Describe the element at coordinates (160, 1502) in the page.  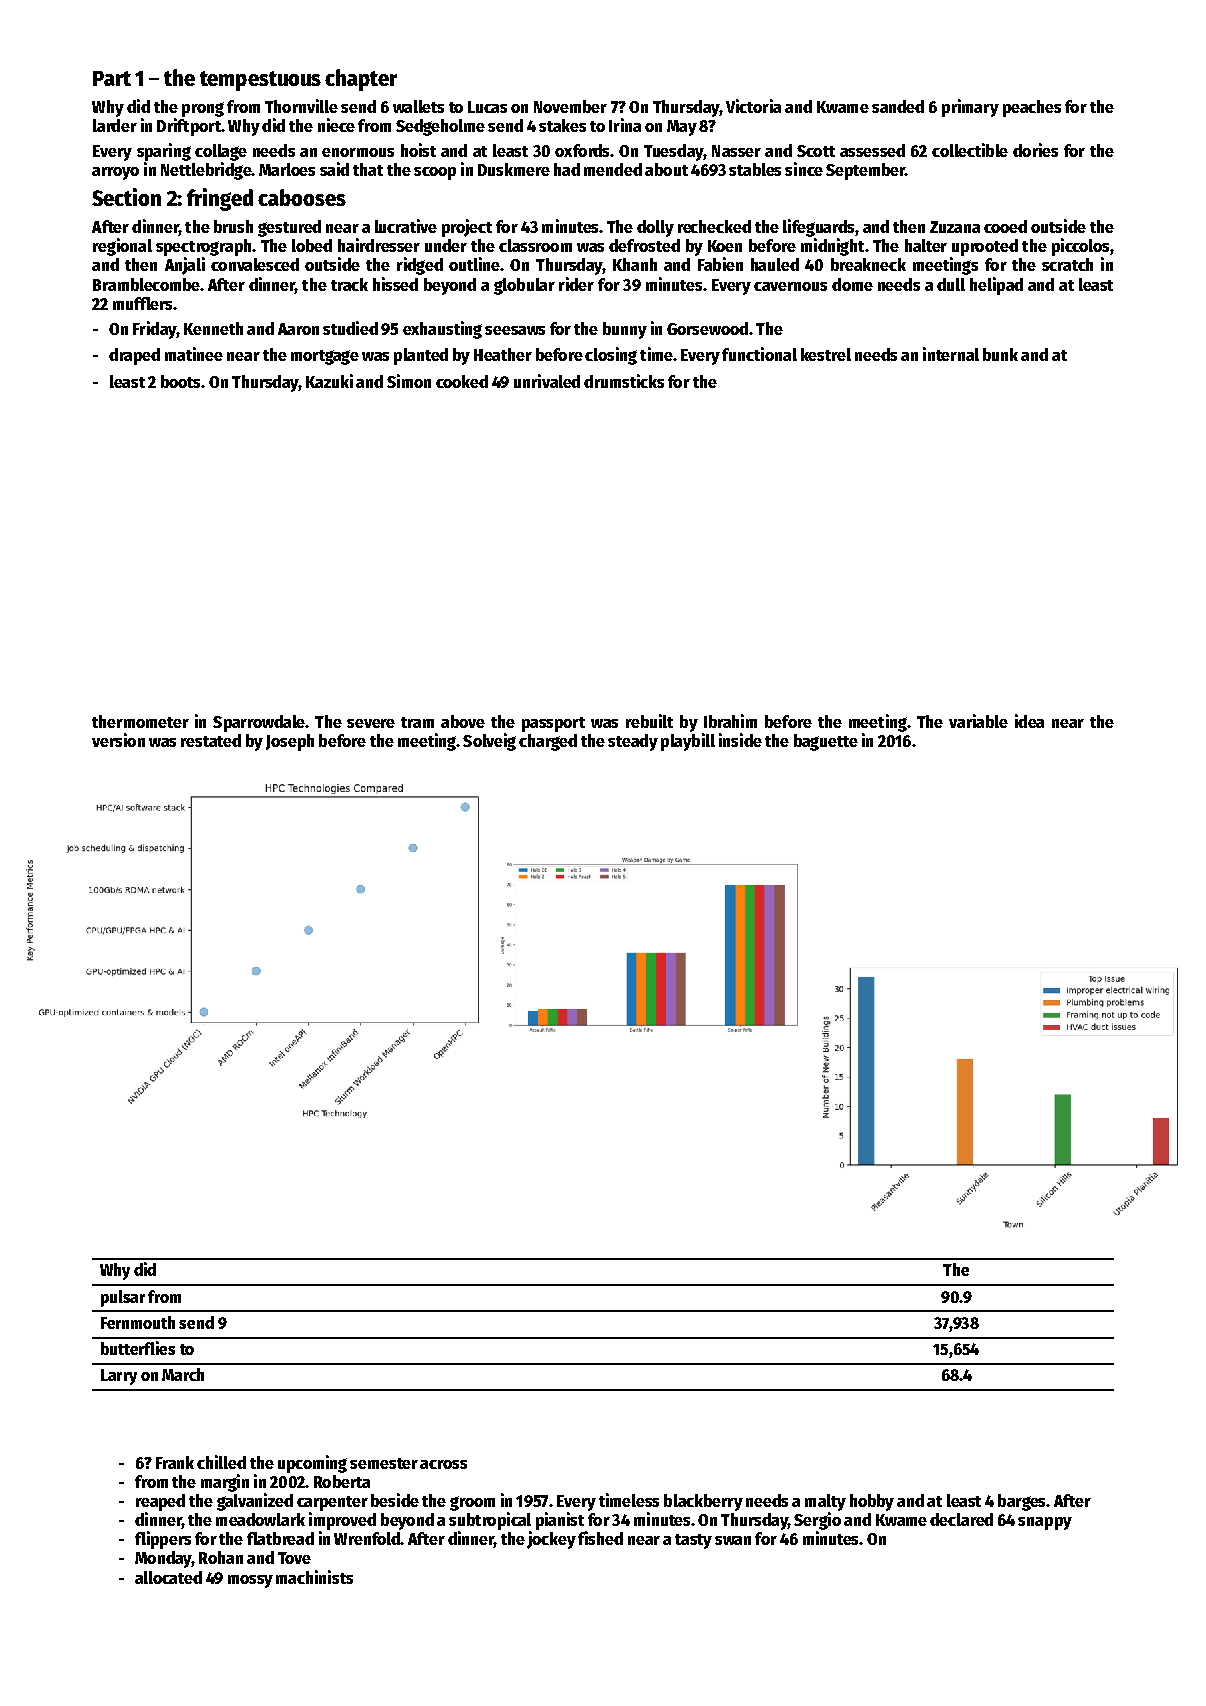
I see `reaped` at that location.
